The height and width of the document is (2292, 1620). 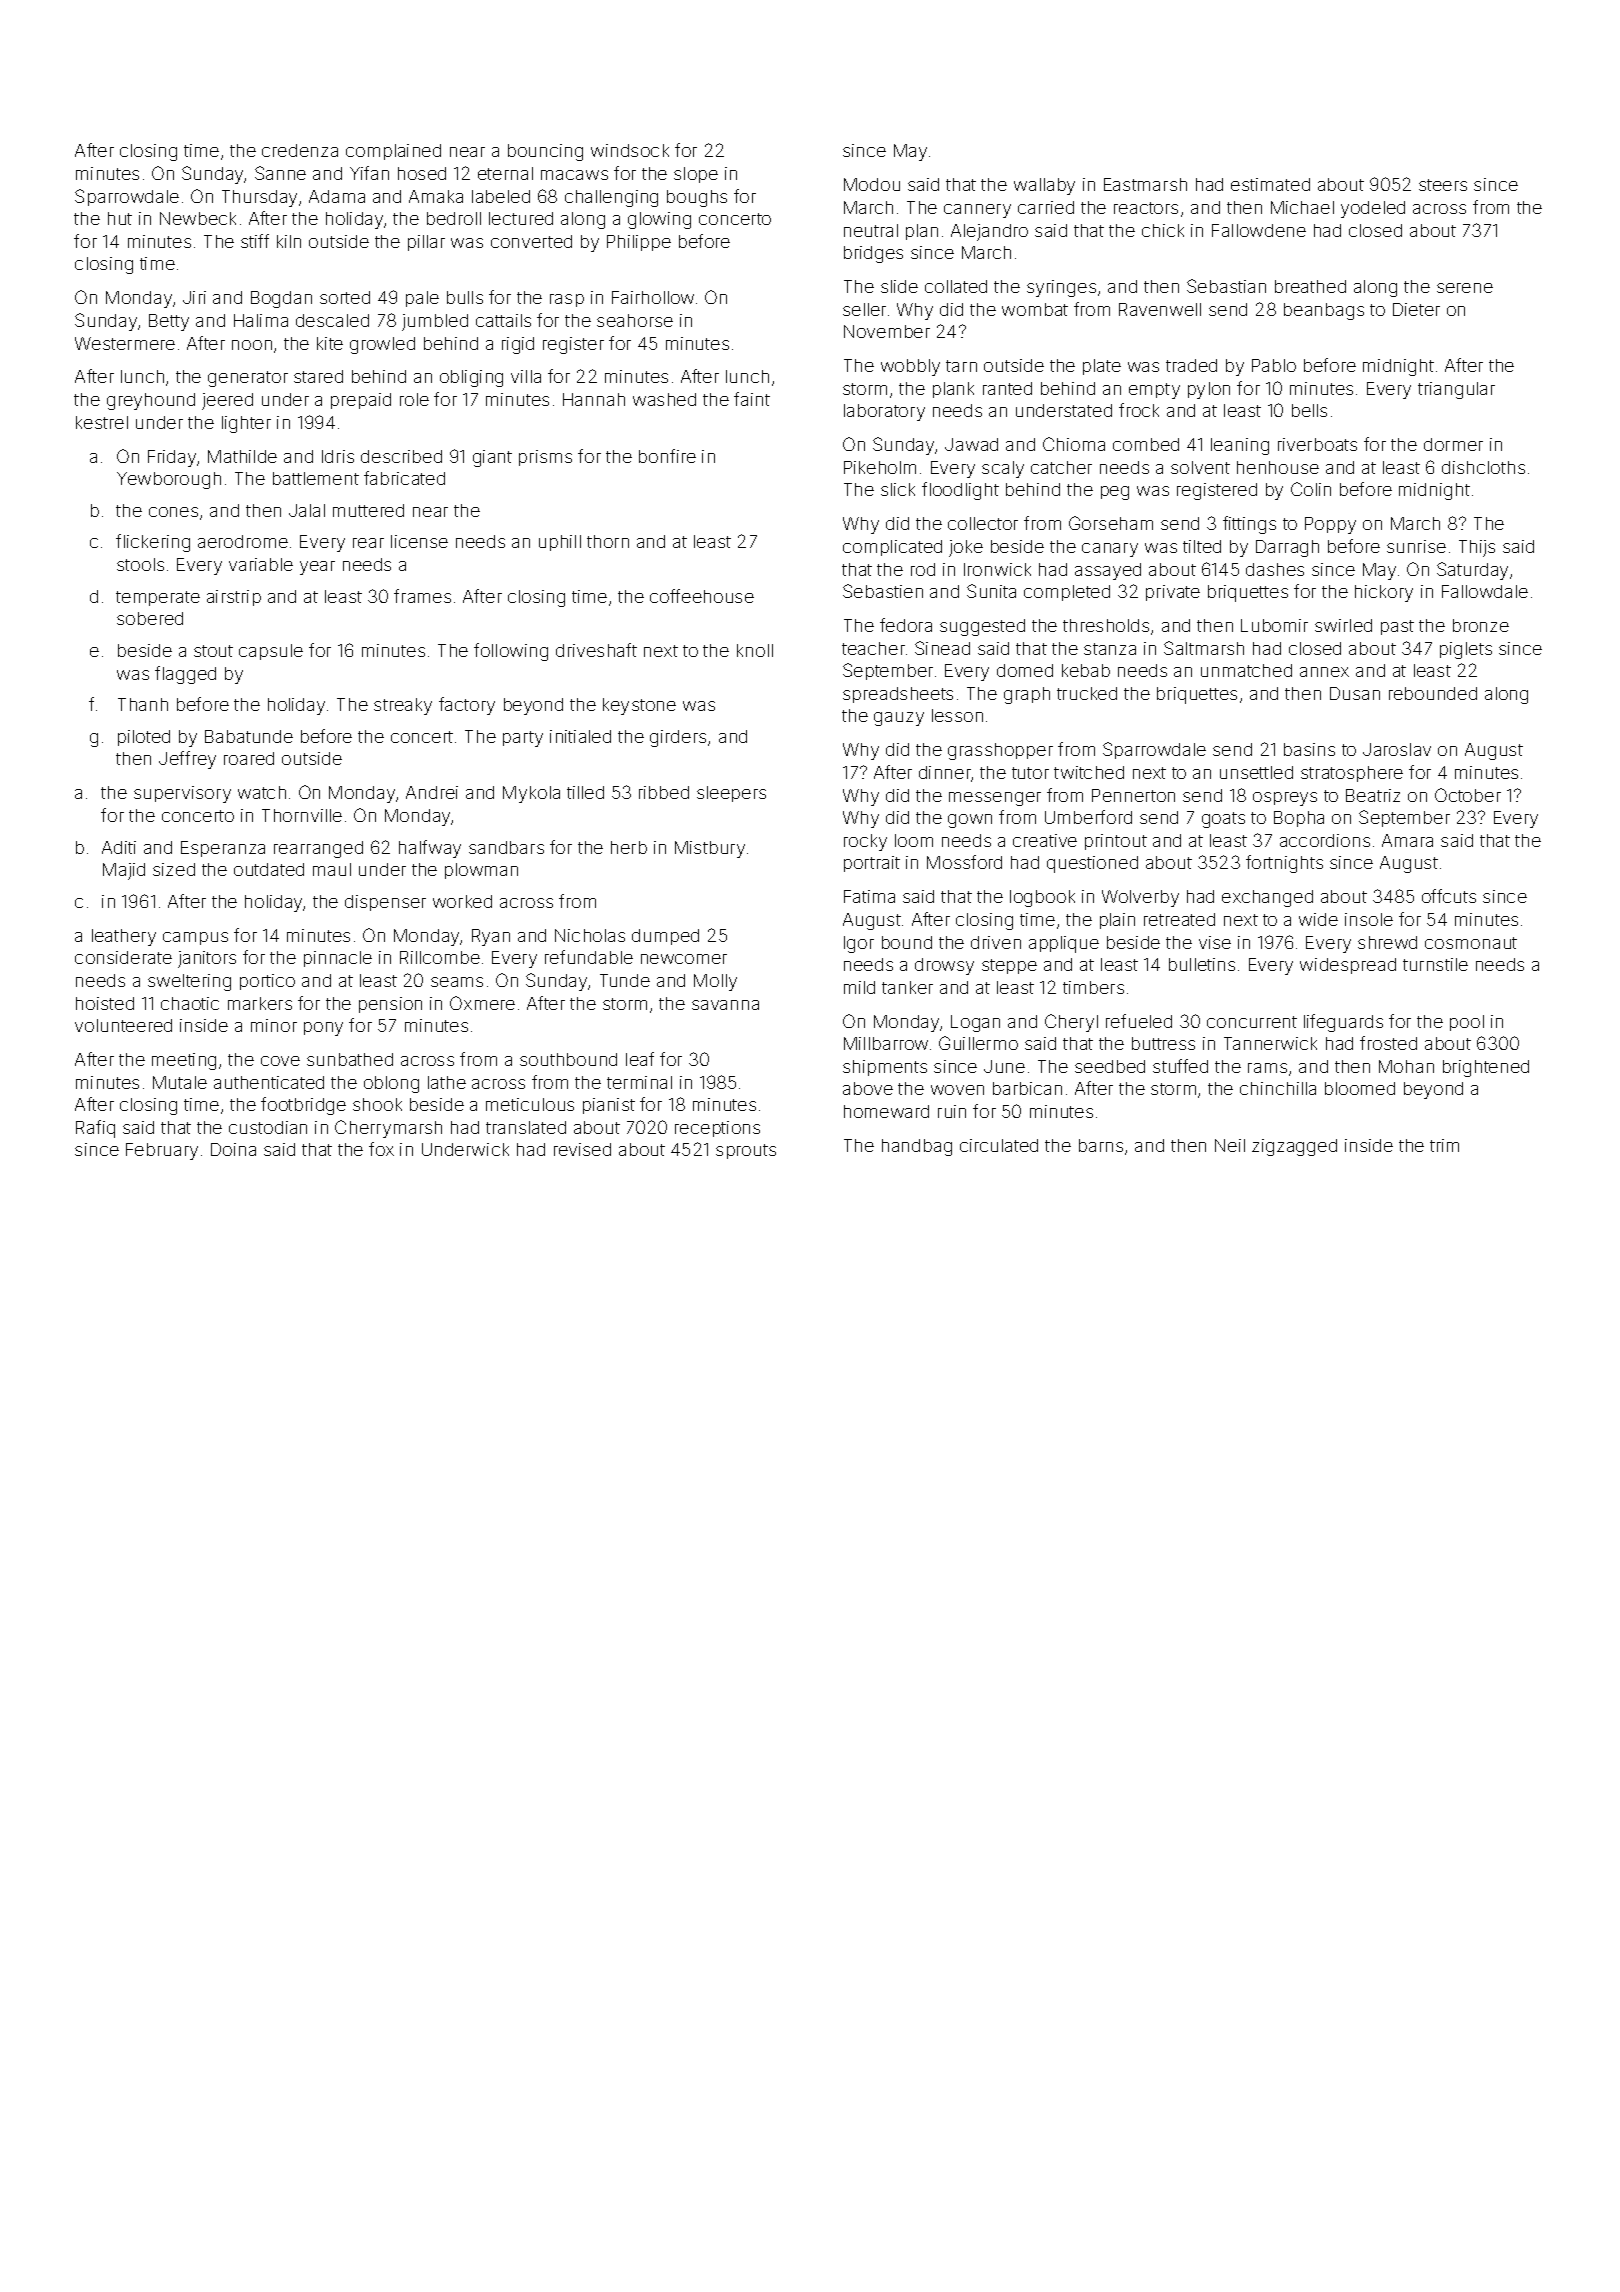 I want to click on capsule, so click(x=271, y=652).
